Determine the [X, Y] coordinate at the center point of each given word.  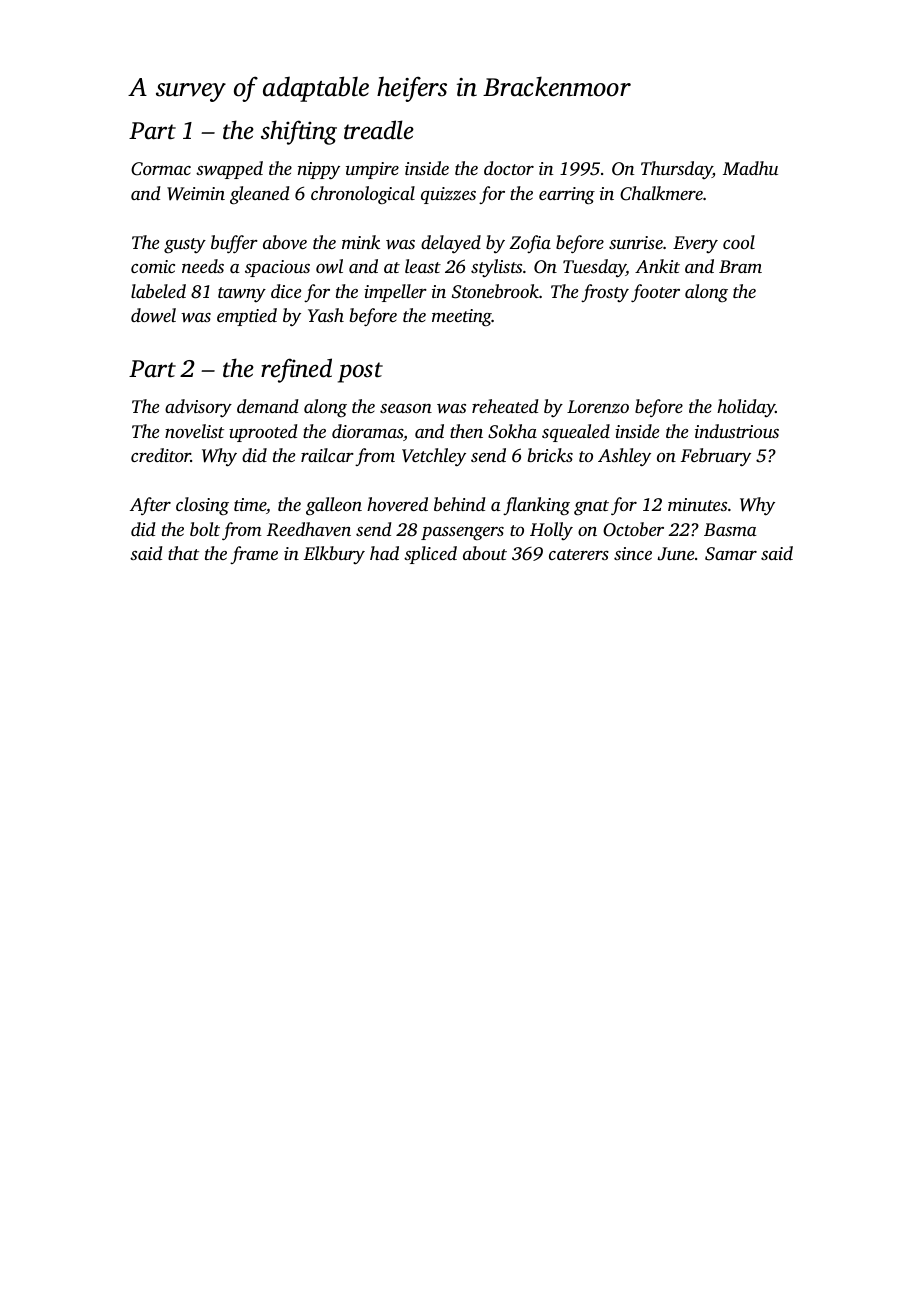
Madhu [750, 168]
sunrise [636, 242]
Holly [551, 531]
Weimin [196, 194]
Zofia [530, 244]
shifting [299, 132]
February [716, 457]
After [150, 506]
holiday [746, 408]
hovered [397, 504]
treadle [379, 130]
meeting [462, 318]
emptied [247, 317]
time [250, 504]
